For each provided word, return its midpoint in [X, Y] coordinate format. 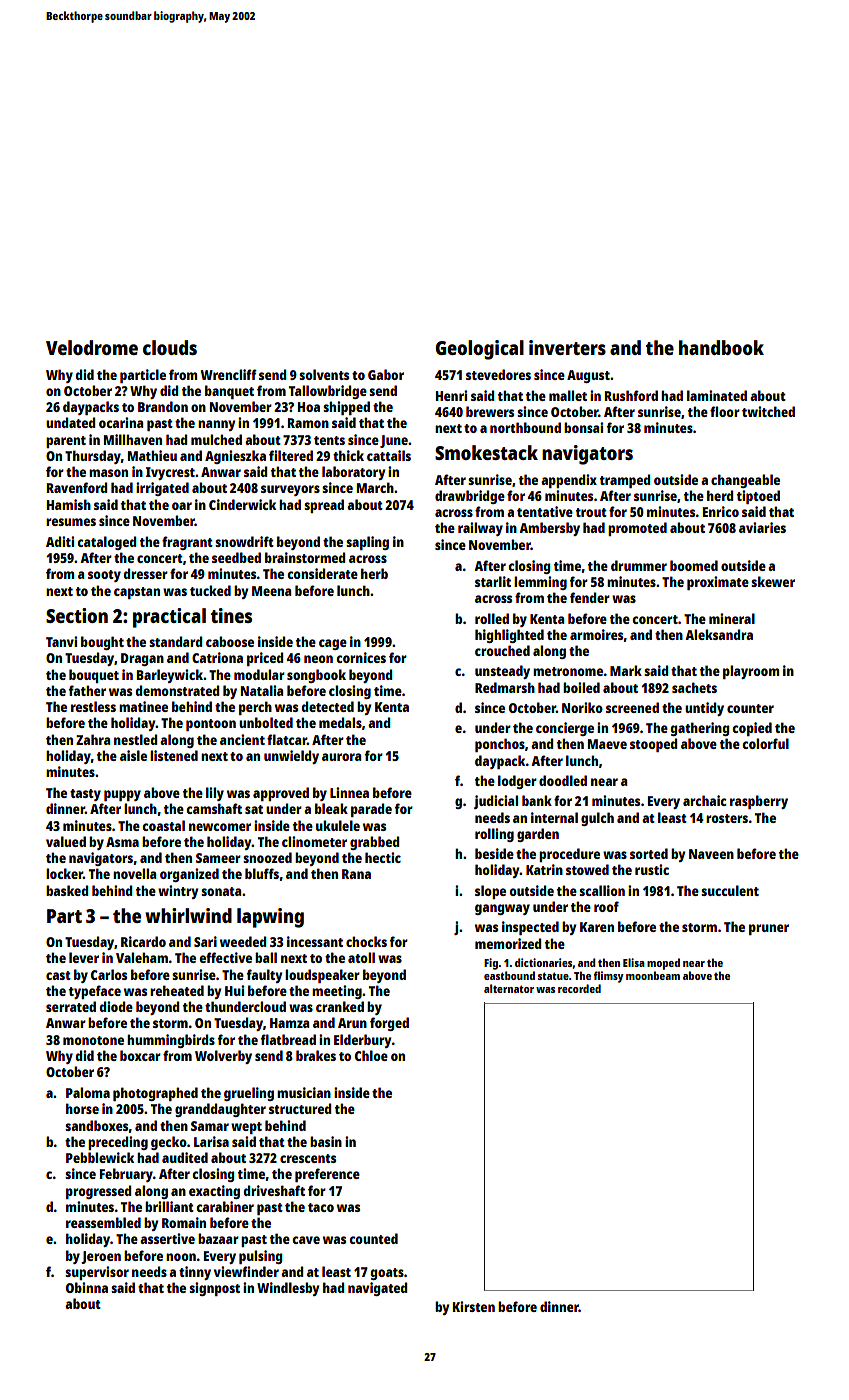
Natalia [262, 690]
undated [71, 422]
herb [374, 573]
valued [66, 841]
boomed [694, 565]
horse [82, 1108]
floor [725, 411]
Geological [480, 350]
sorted [649, 853]
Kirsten [474, 1306]
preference [327, 1175]
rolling [494, 835]
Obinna [87, 1287]
